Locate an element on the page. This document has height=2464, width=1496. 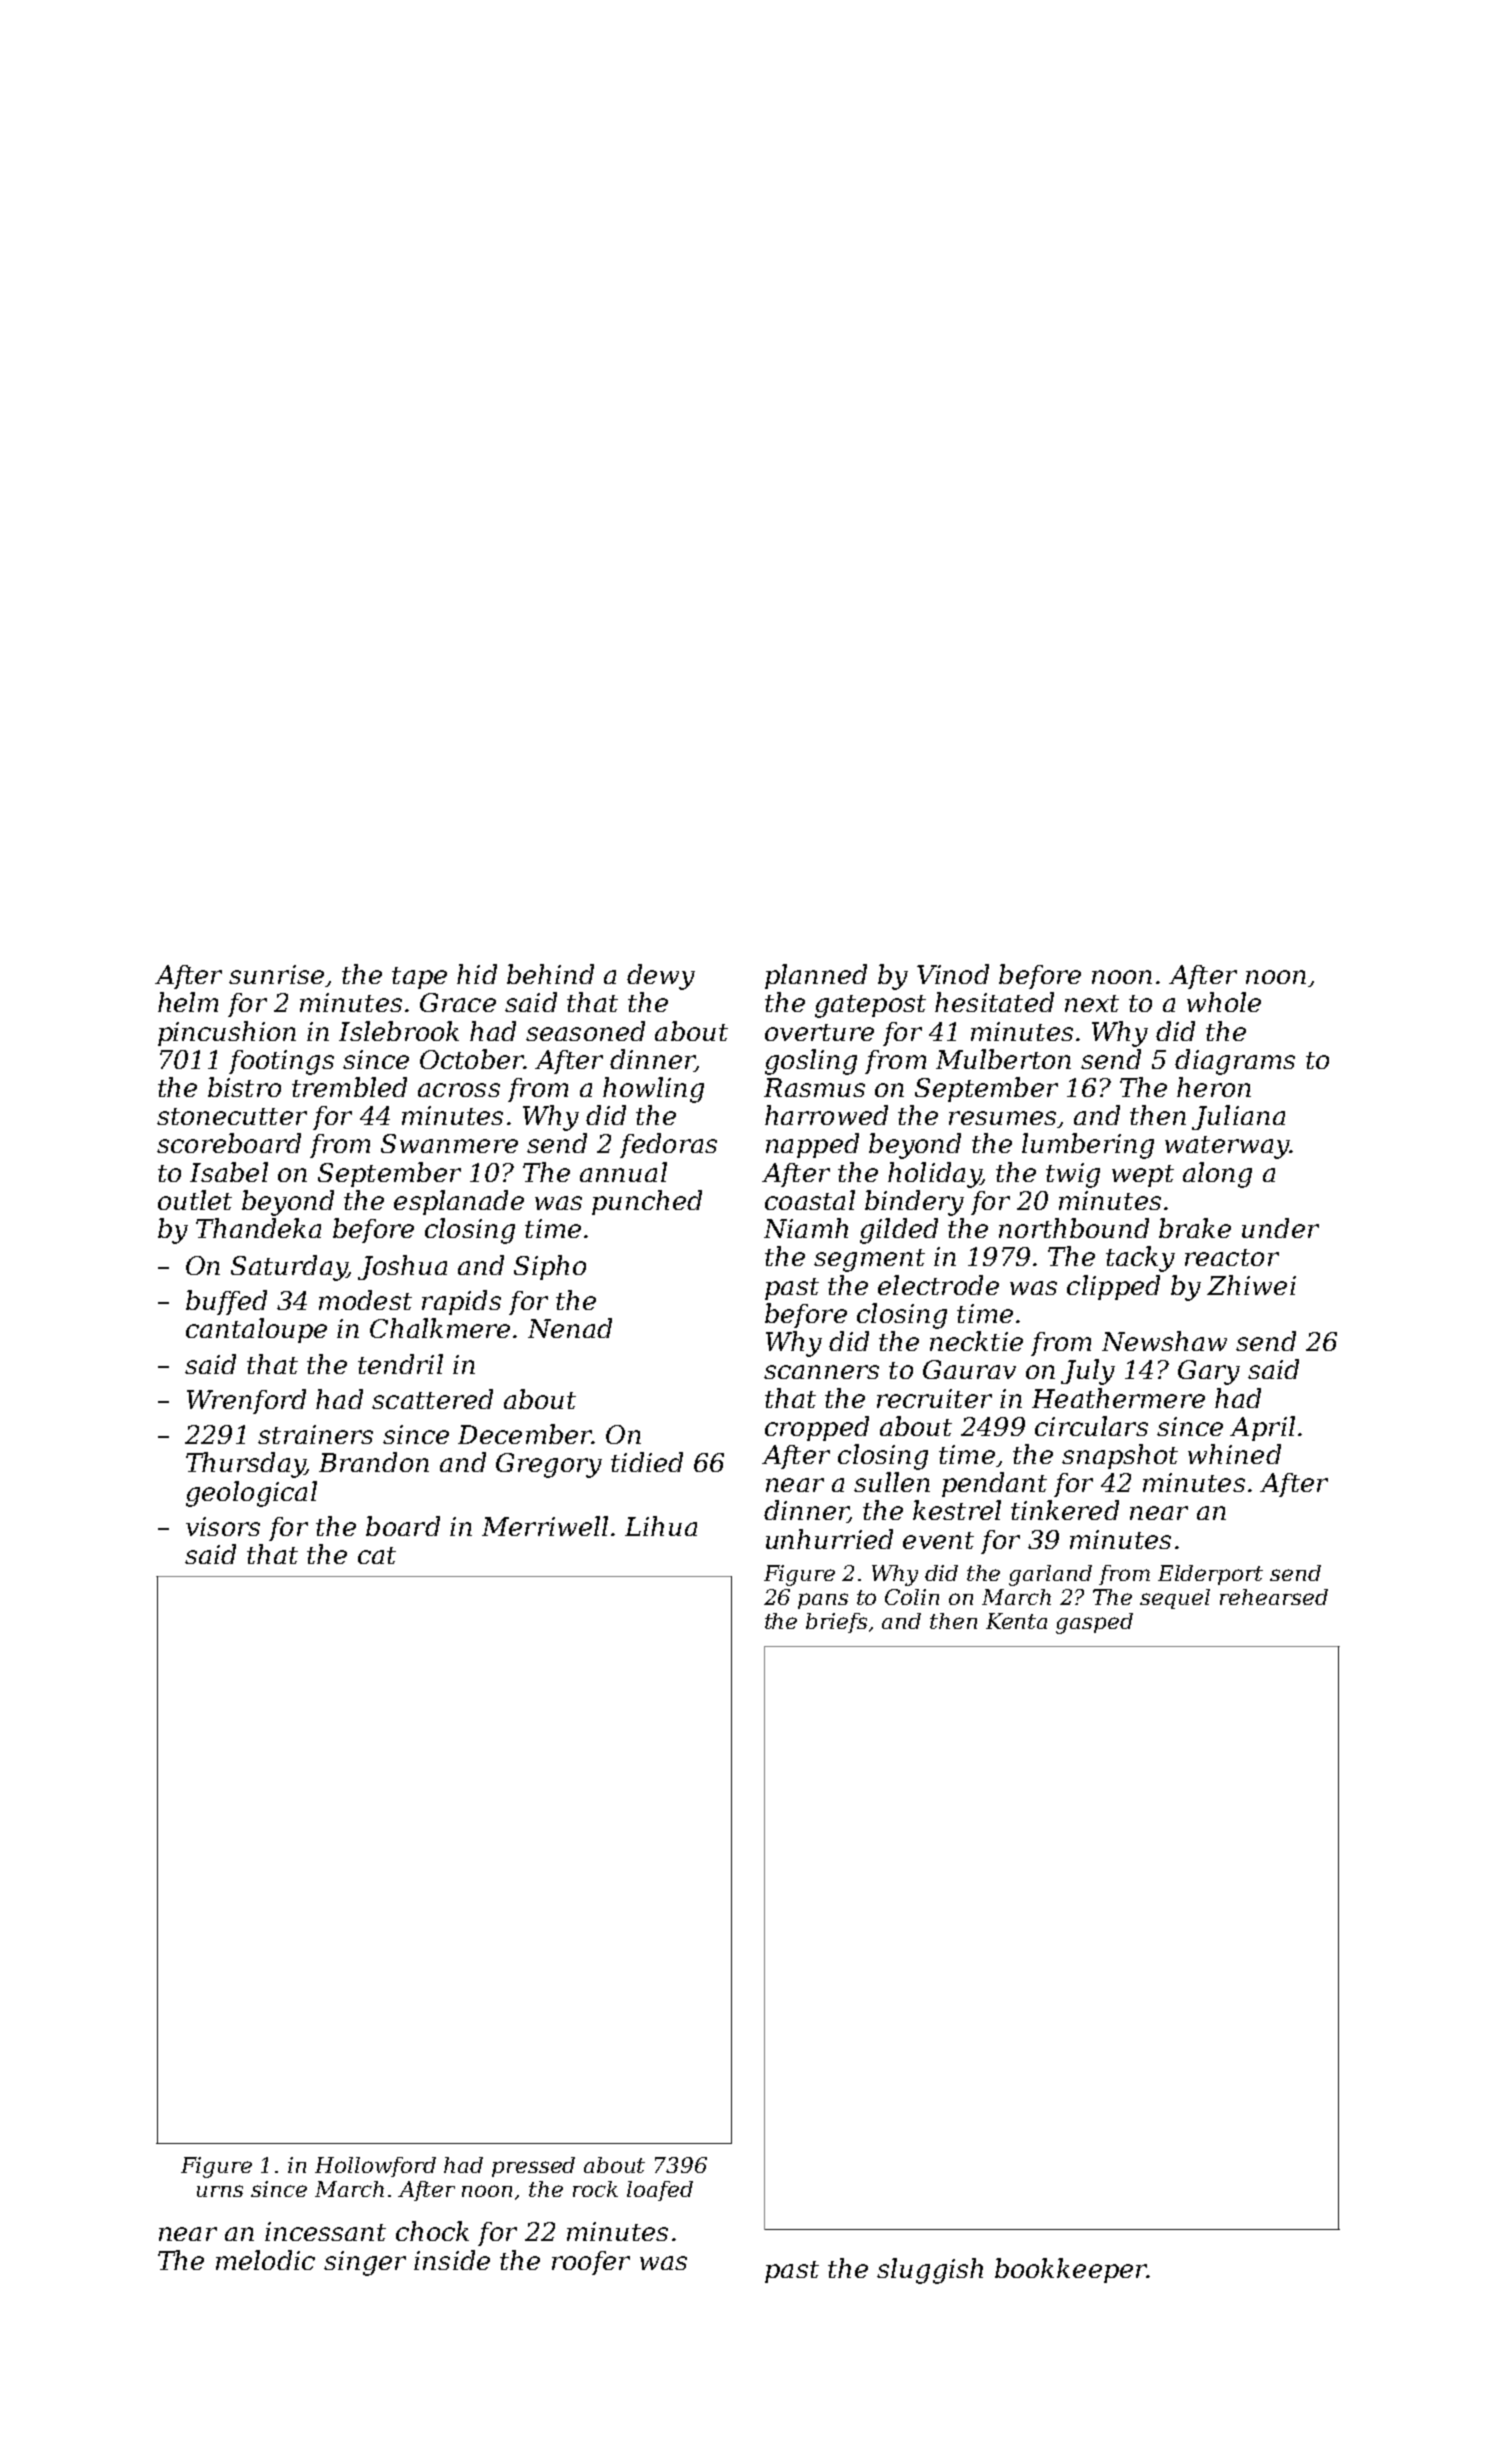
Merriwell is located at coordinates (545, 1526).
